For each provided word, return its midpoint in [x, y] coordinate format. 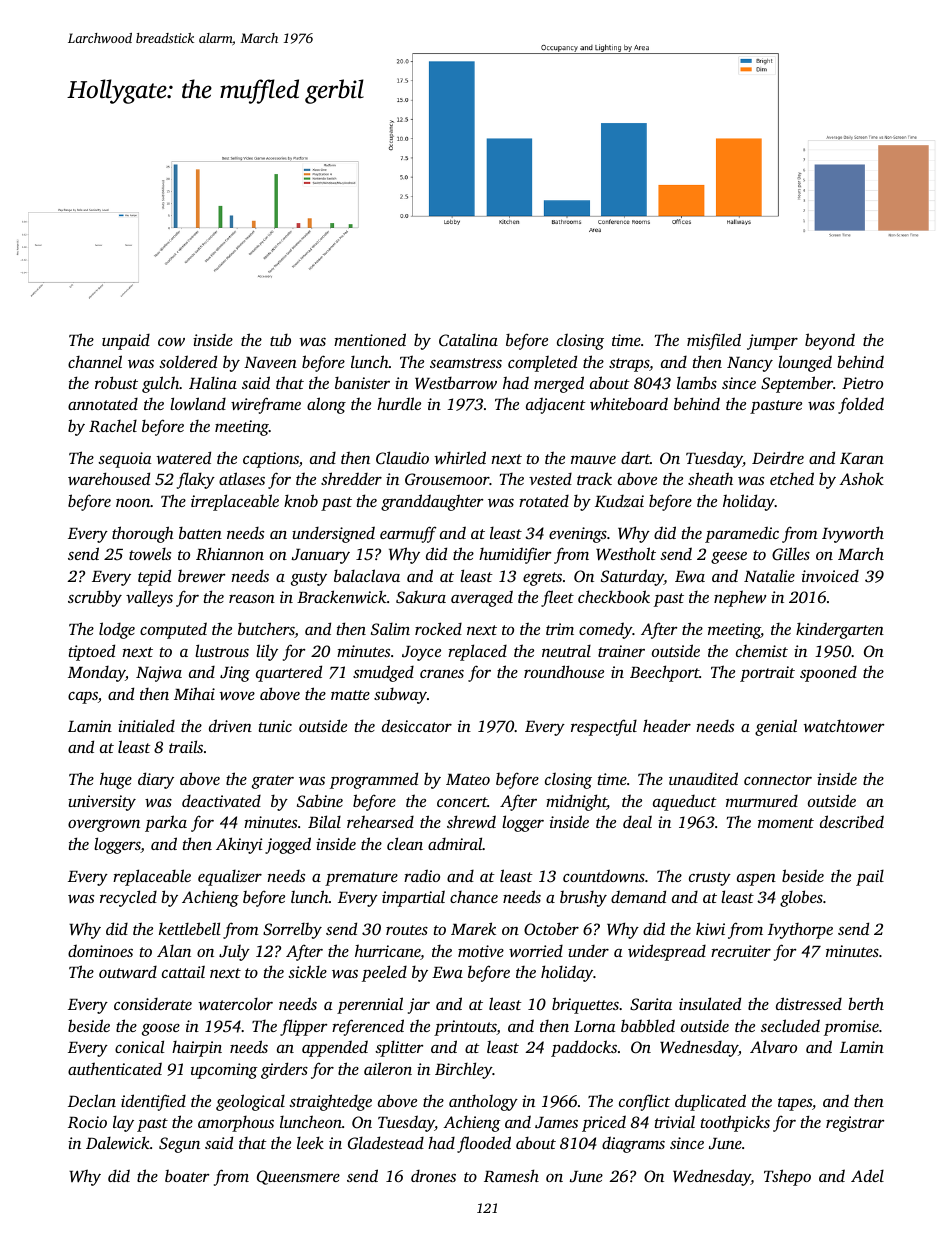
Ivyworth [853, 534]
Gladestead [386, 1143]
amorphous [236, 1124]
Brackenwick [342, 596]
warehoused [109, 478]
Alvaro [773, 1046]
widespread [667, 952]
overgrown [104, 825]
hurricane [388, 952]
